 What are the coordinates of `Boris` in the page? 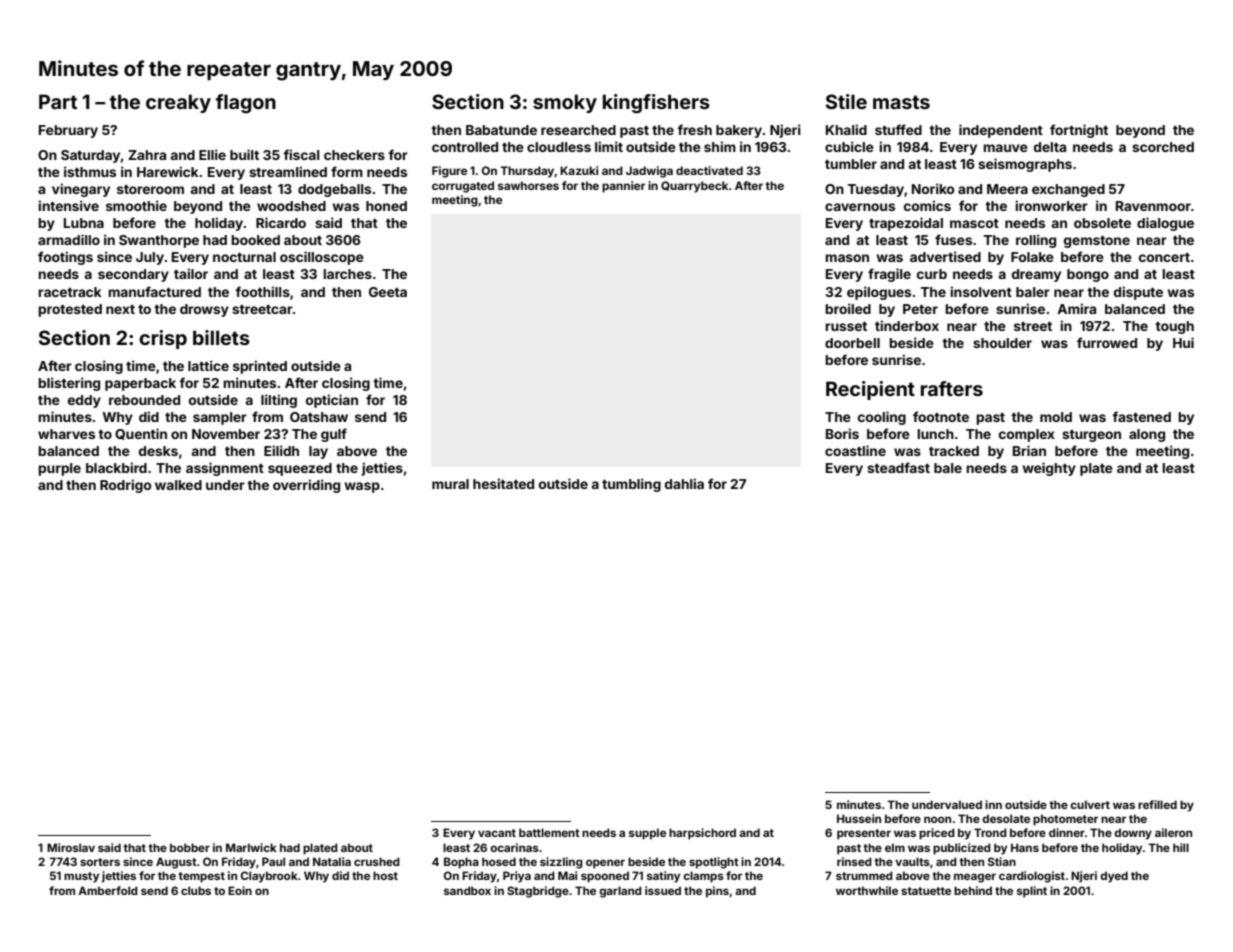 It's located at (842, 433).
